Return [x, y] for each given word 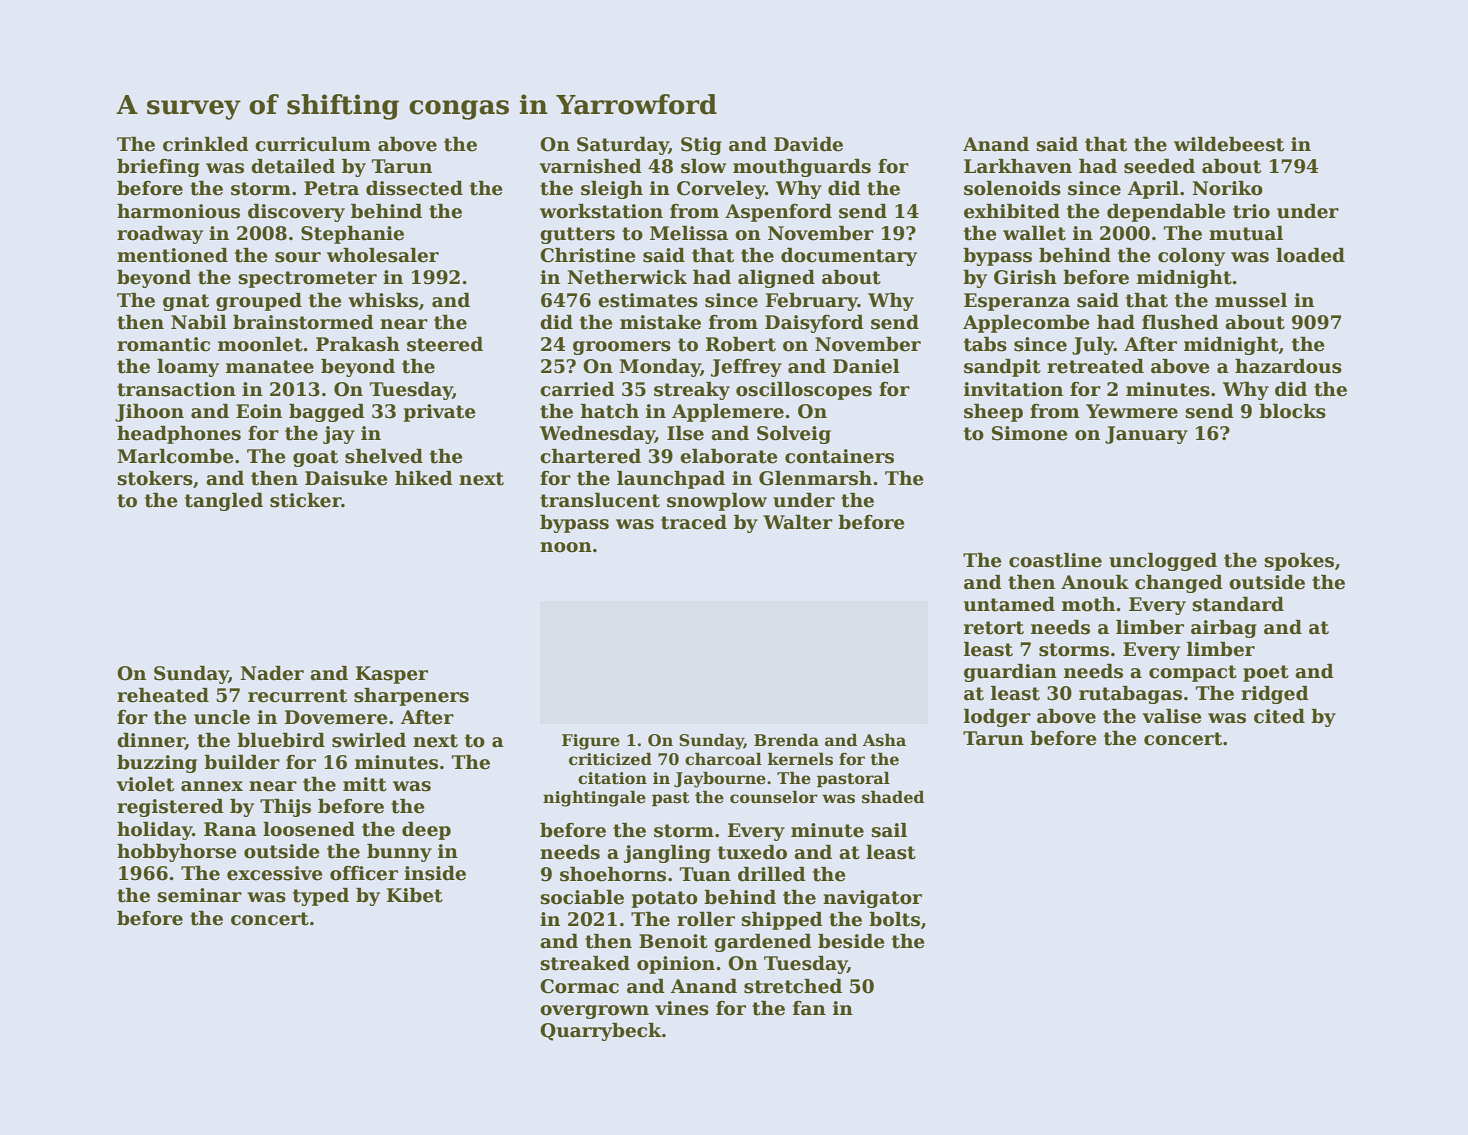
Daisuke [346, 478]
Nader [272, 673]
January [1146, 435]
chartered [590, 456]
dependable [1166, 213]
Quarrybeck [601, 1032]
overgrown [594, 1012]
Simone [1030, 433]
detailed [293, 166]
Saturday [623, 146]
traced [694, 522]
